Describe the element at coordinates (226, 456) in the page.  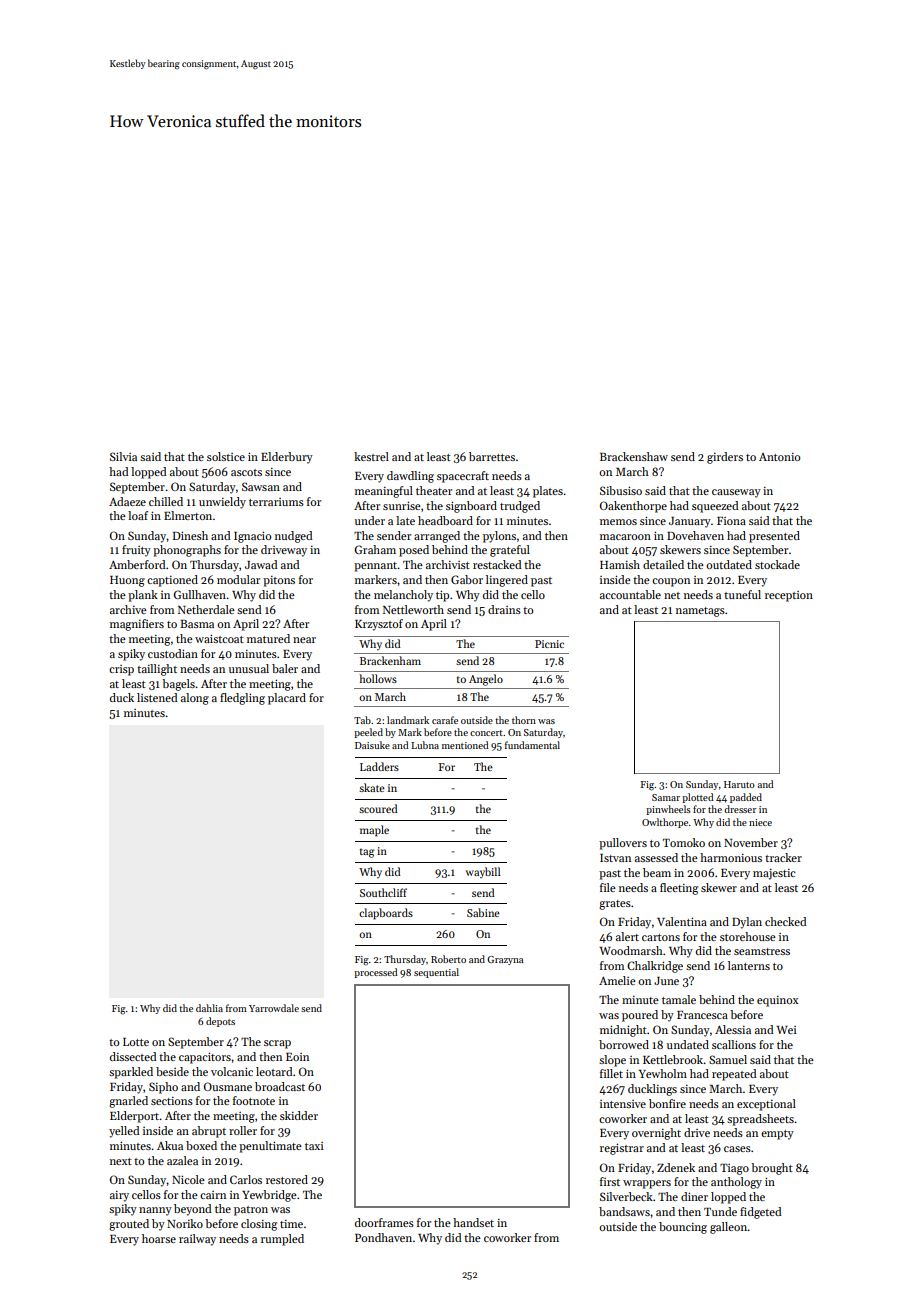
I see `solstice` at that location.
